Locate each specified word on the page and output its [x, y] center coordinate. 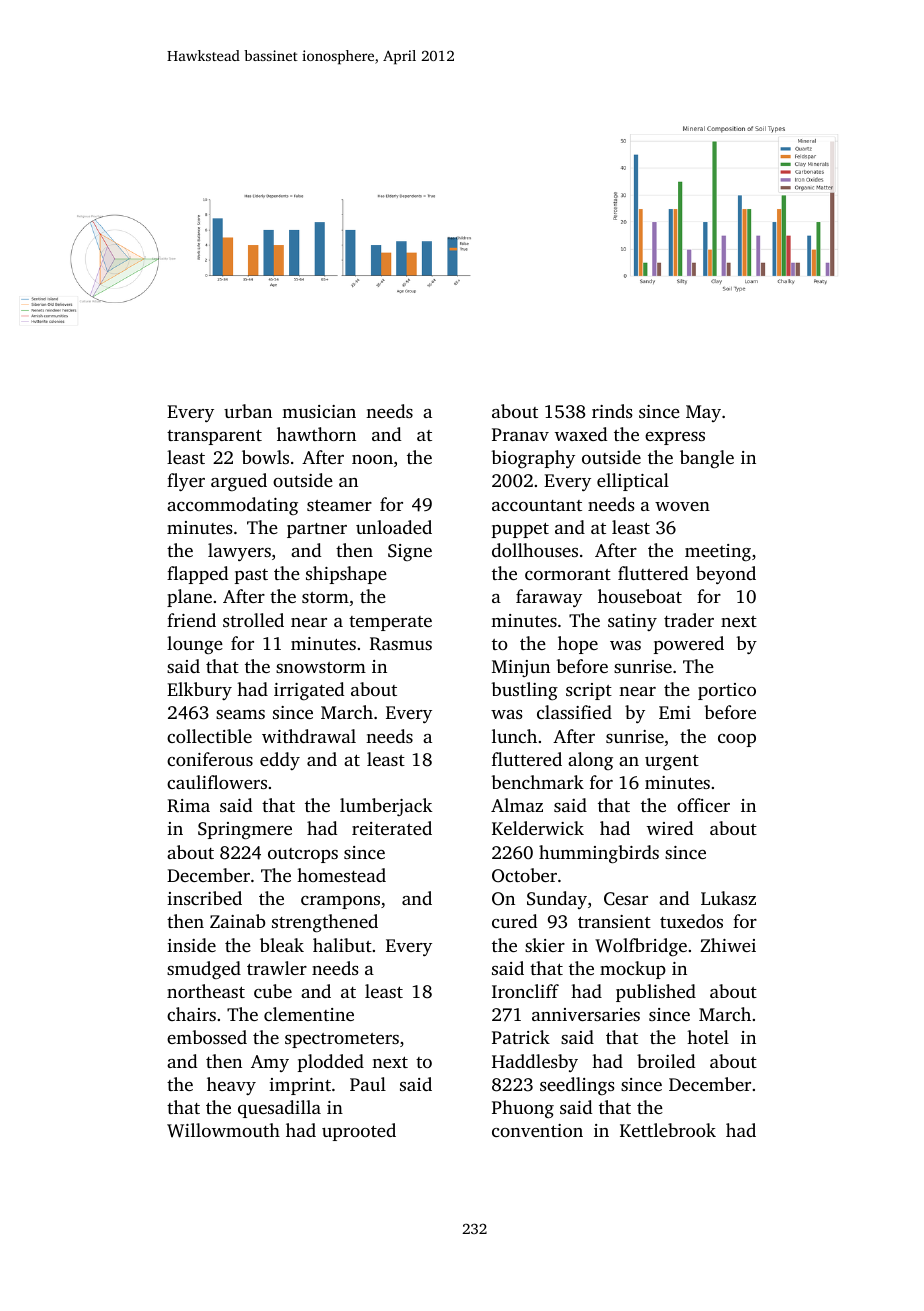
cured [514, 921]
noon [372, 459]
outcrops [303, 855]
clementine [309, 1014]
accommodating [232, 506]
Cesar [626, 899]
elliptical [633, 482]
